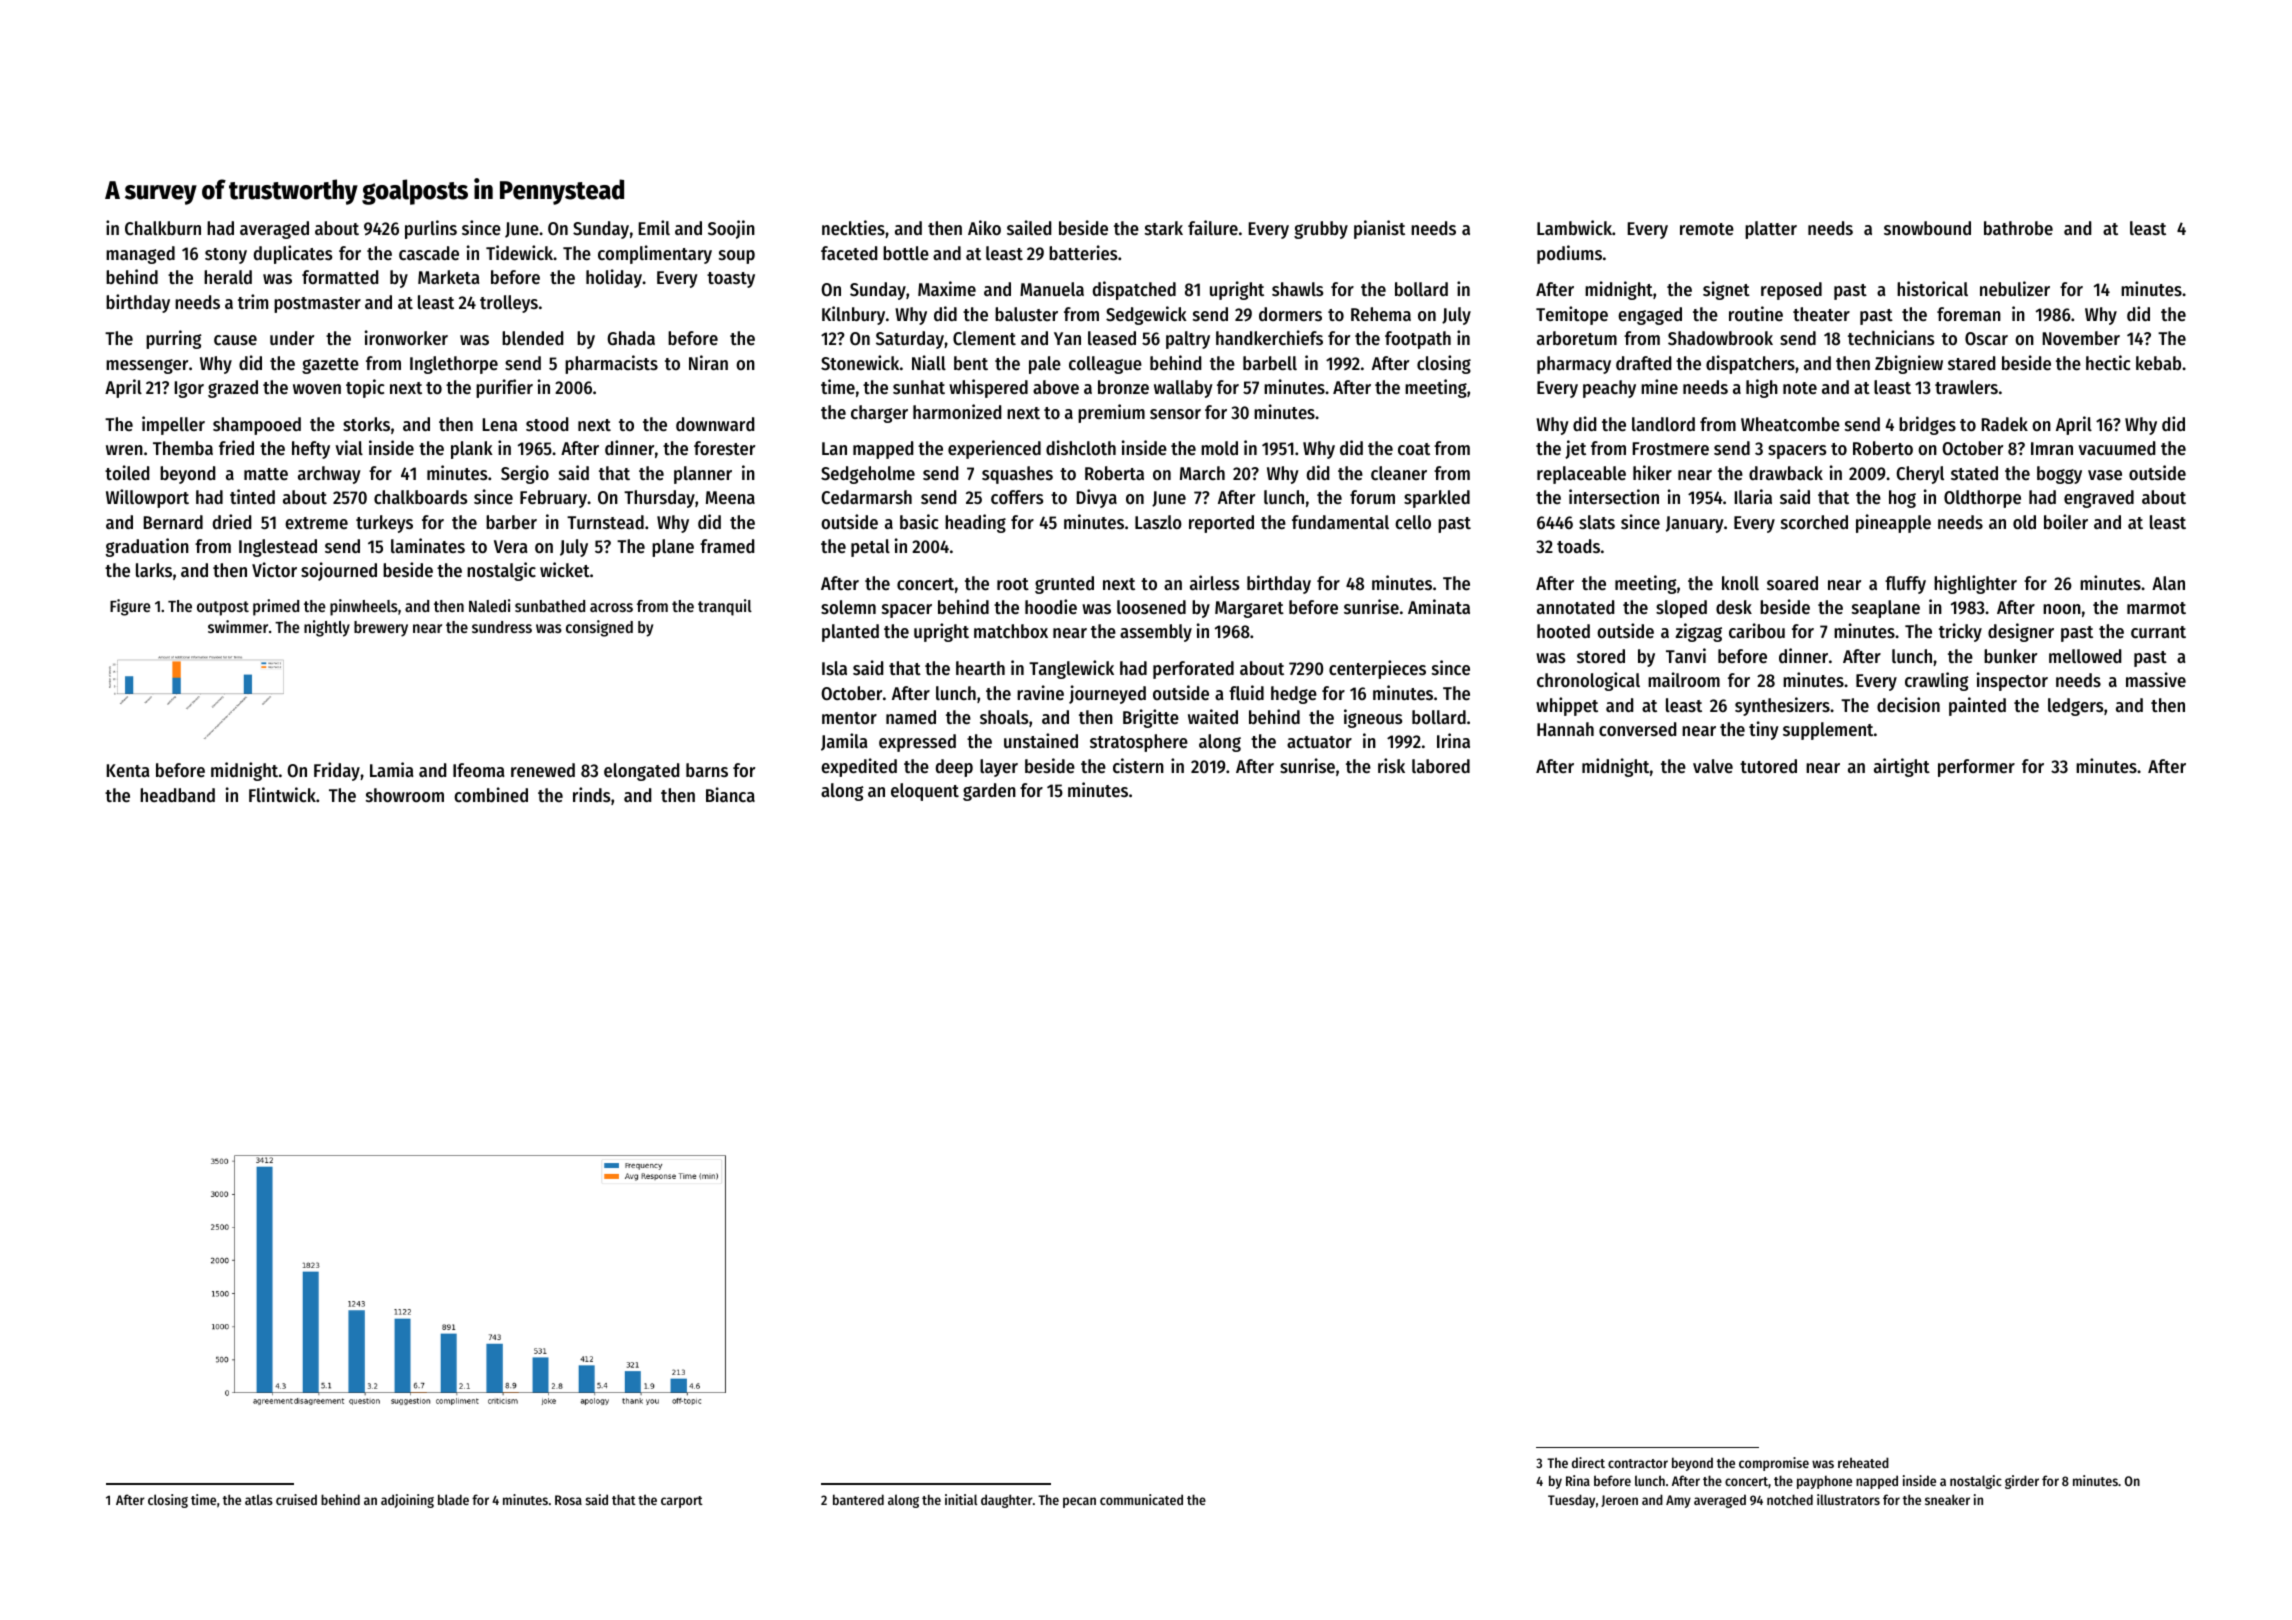 This screenshot has height=1620, width=2292. What do you see at coordinates (1574, 227) in the screenshot?
I see `Lambwick` at bounding box center [1574, 227].
